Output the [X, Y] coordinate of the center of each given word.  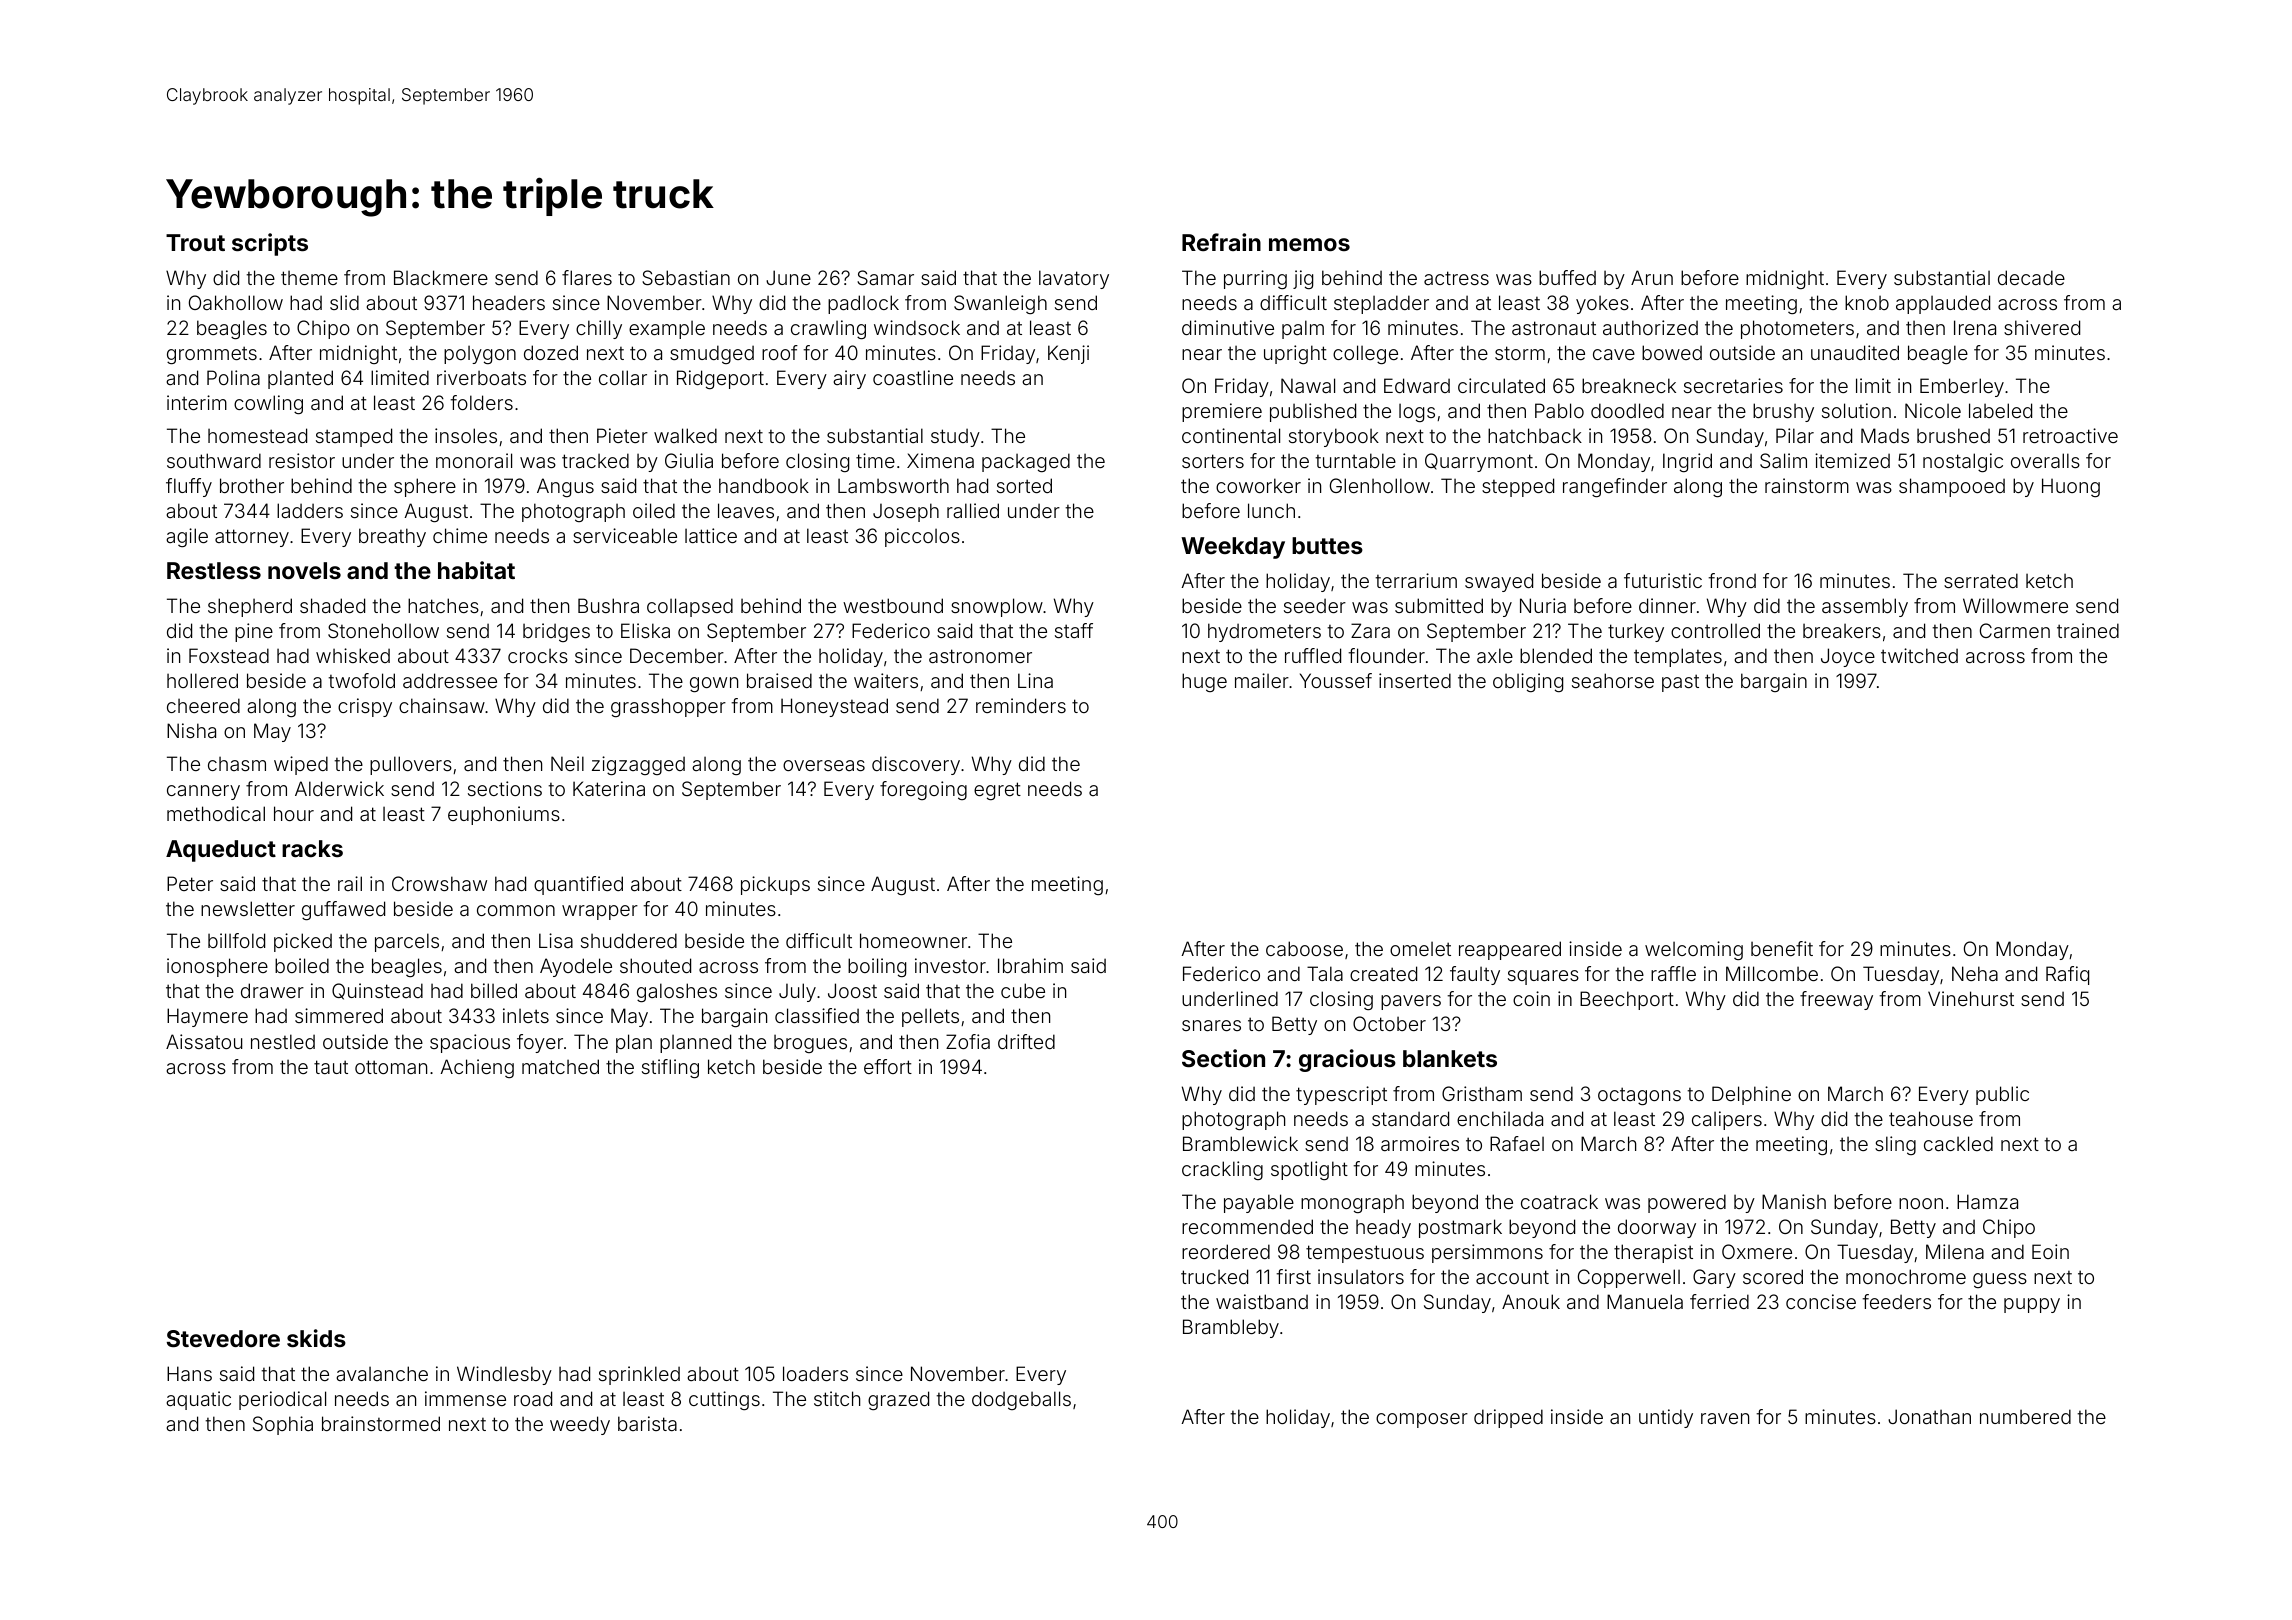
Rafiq [2067, 975]
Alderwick [339, 788]
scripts [270, 244]
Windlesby [504, 1375]
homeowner [913, 940]
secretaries [1733, 385]
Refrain [1221, 242]
